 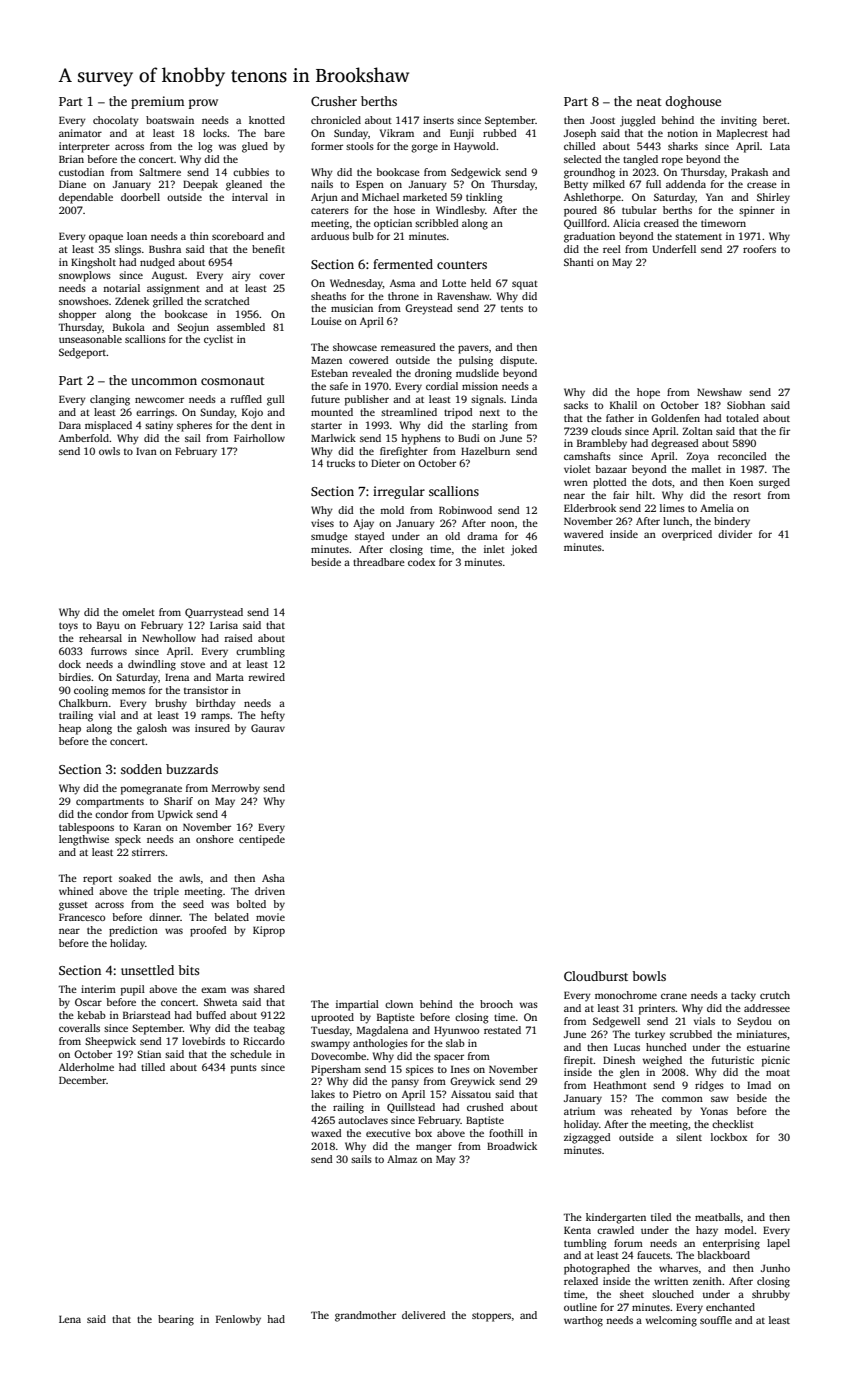 What do you see at coordinates (365, 1316) in the page?
I see `grandmother` at bounding box center [365, 1316].
